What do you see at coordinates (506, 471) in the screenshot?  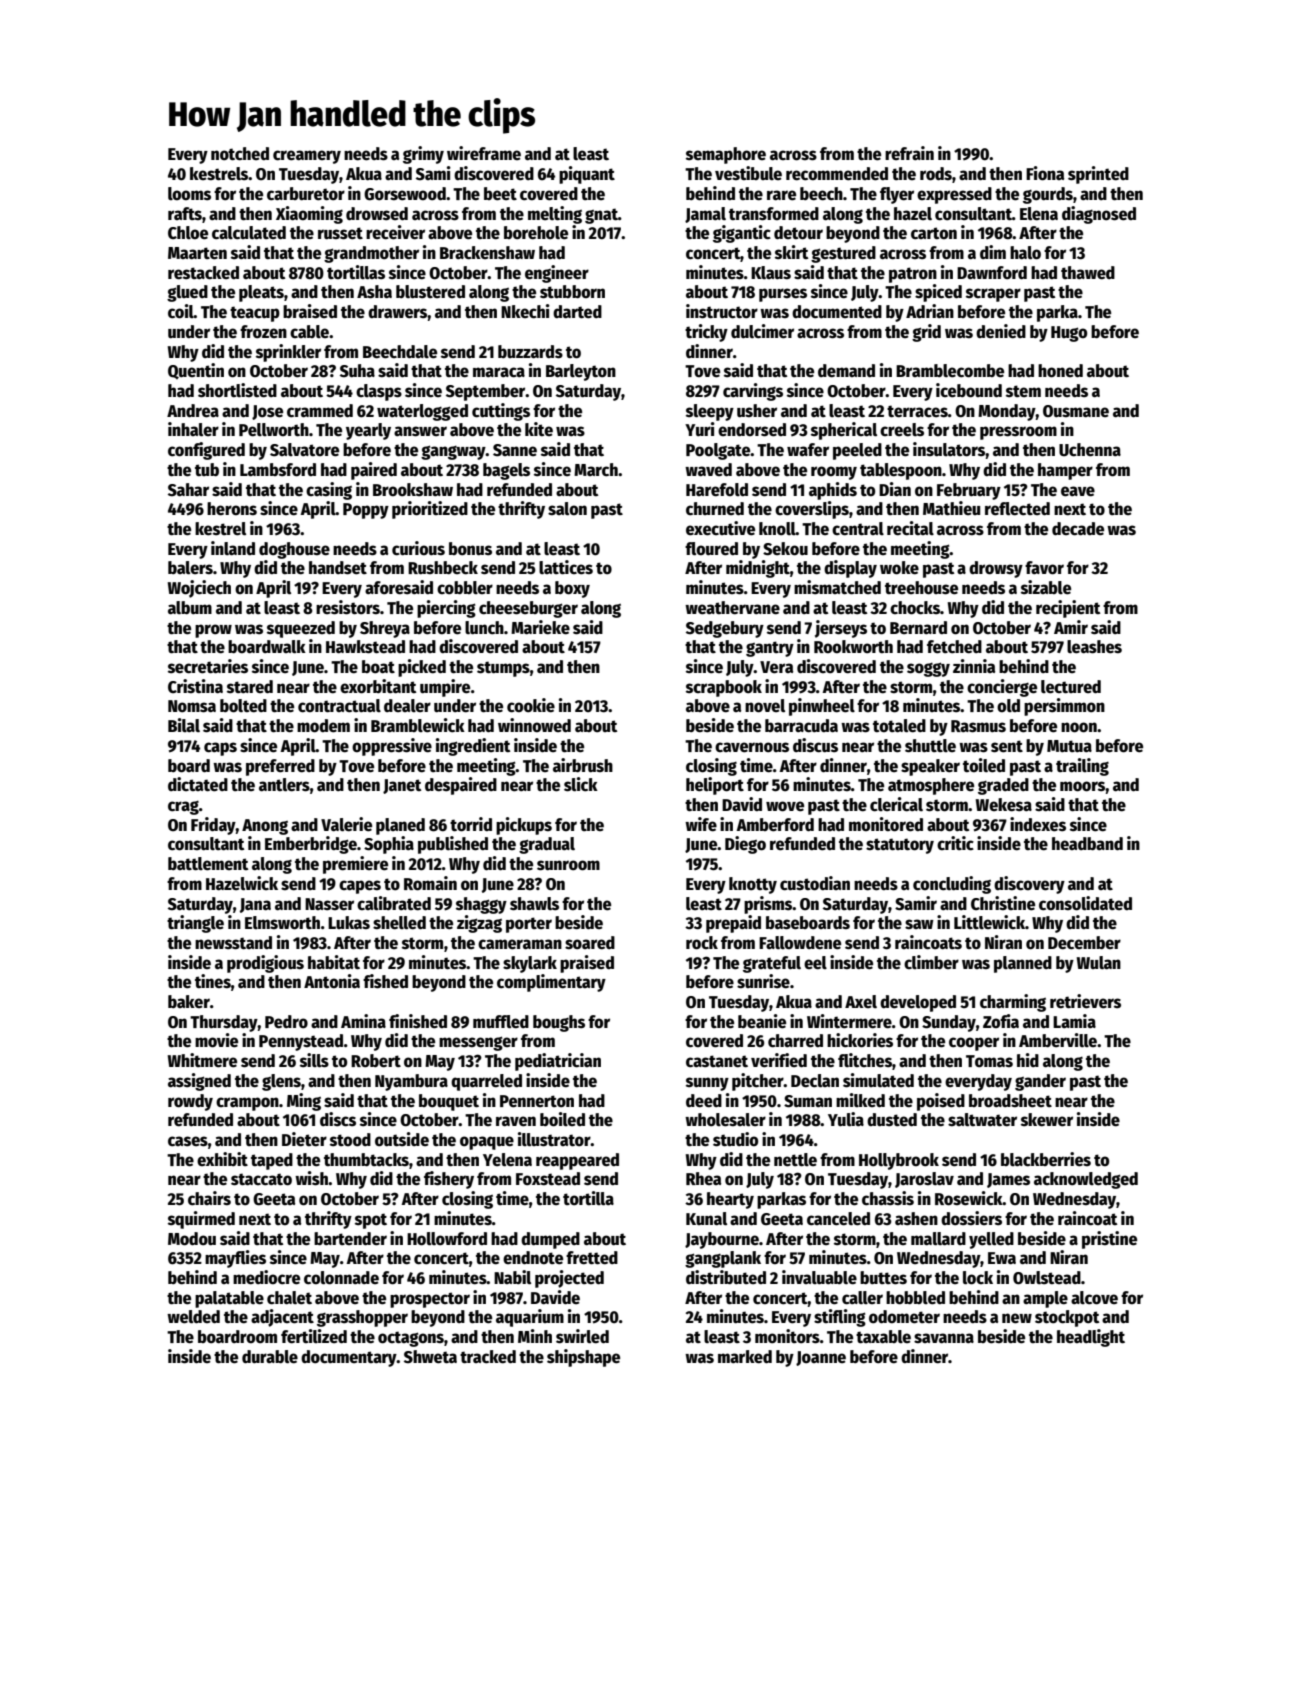 I see `bagels` at bounding box center [506, 471].
